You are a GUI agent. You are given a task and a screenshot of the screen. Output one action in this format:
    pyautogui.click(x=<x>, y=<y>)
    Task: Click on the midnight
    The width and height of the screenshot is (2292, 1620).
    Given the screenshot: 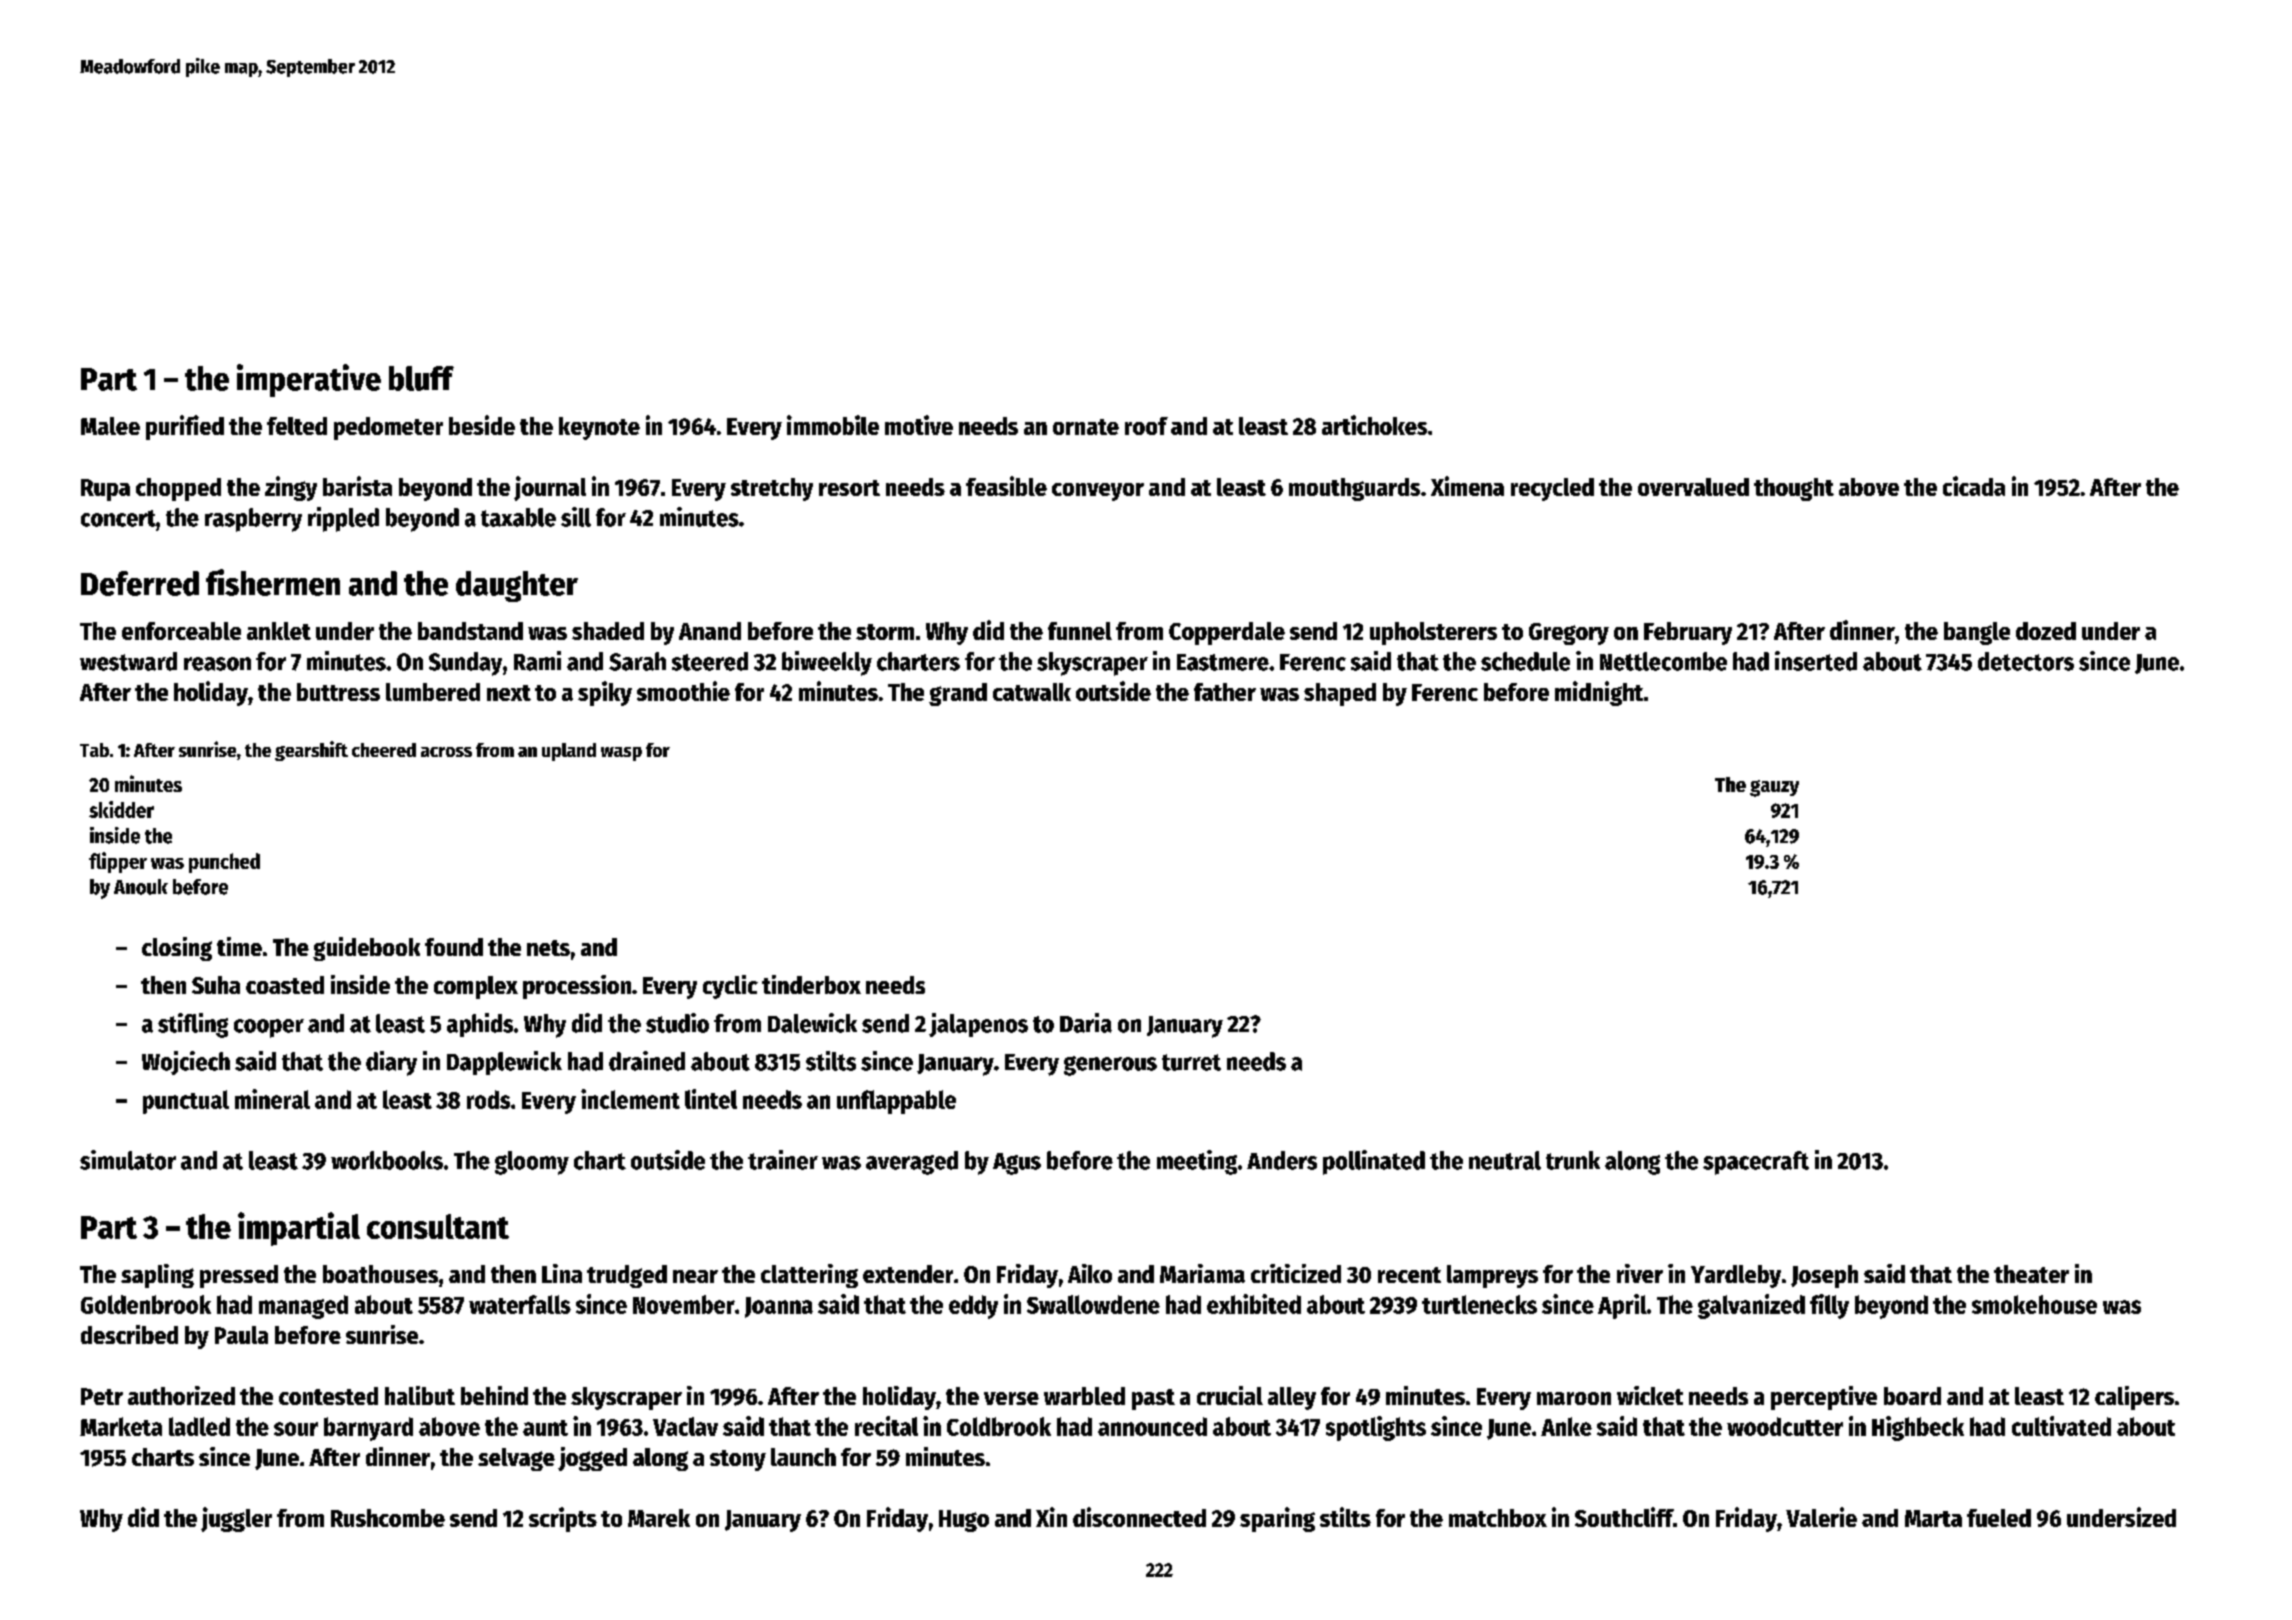 What is the action you would take?
    pyautogui.click(x=1599, y=693)
